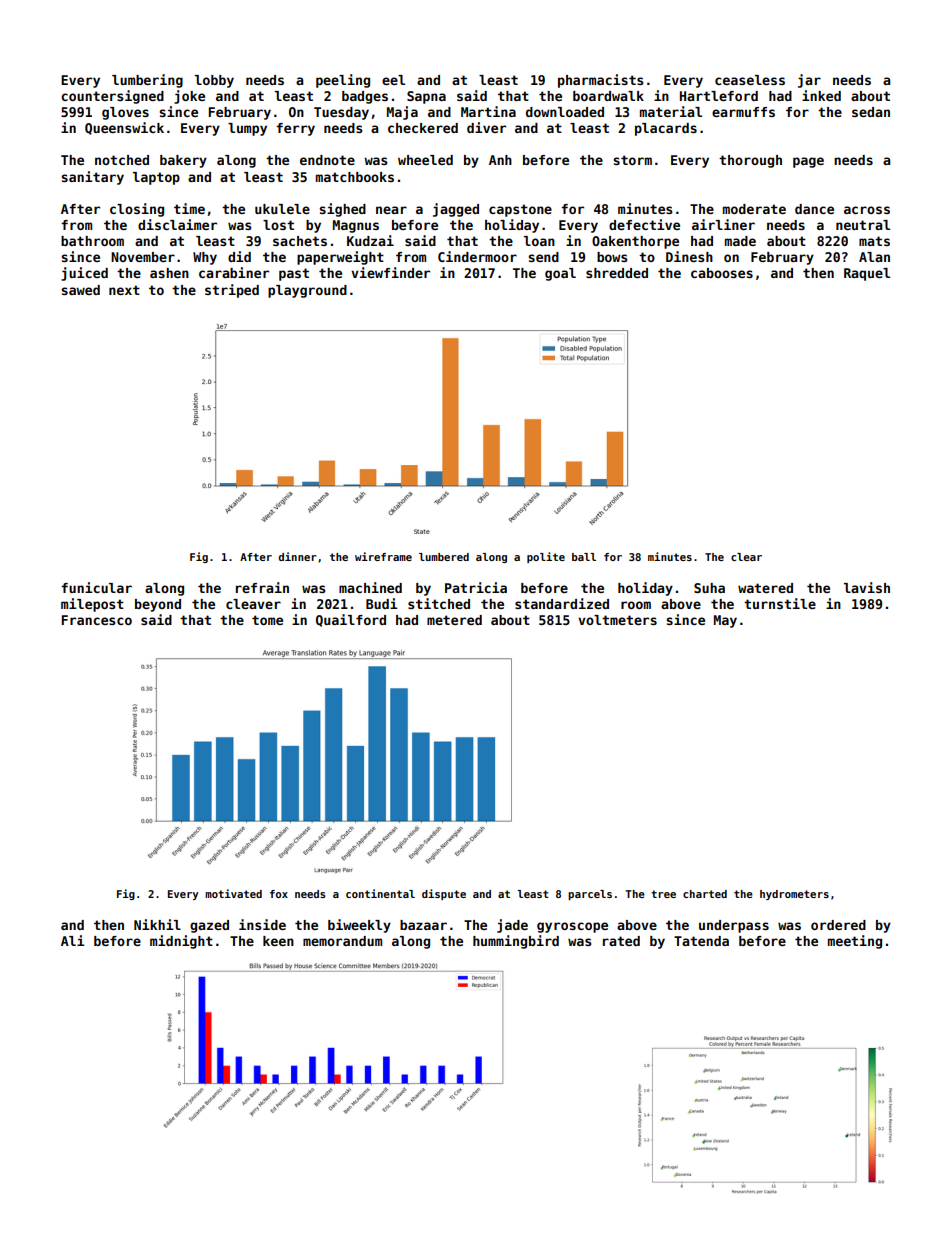  I want to click on ukulele, so click(282, 209).
